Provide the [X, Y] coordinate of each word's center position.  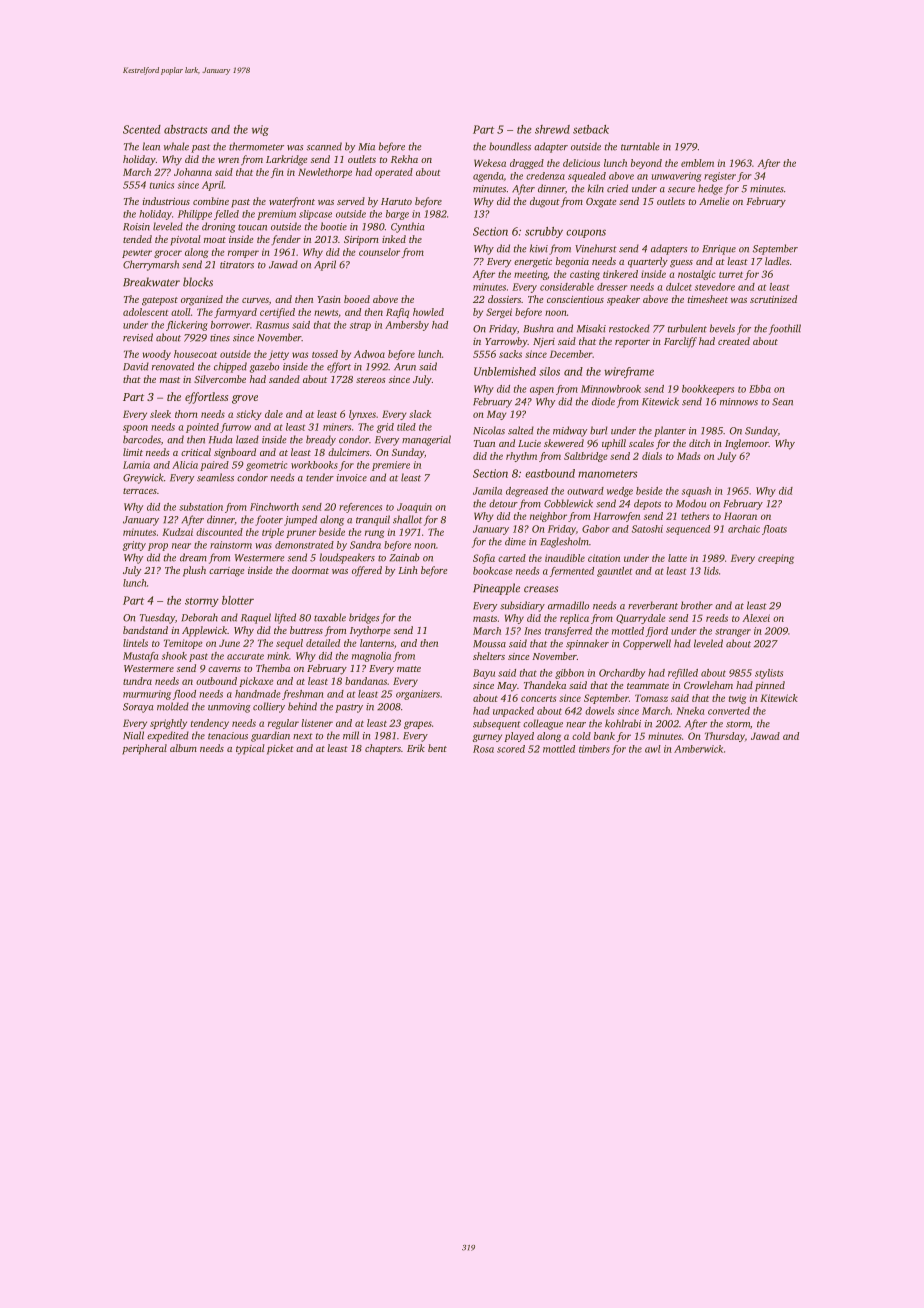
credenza [545, 176]
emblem [697, 163]
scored [511, 749]
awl [653, 749]
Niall [133, 735]
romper [243, 254]
